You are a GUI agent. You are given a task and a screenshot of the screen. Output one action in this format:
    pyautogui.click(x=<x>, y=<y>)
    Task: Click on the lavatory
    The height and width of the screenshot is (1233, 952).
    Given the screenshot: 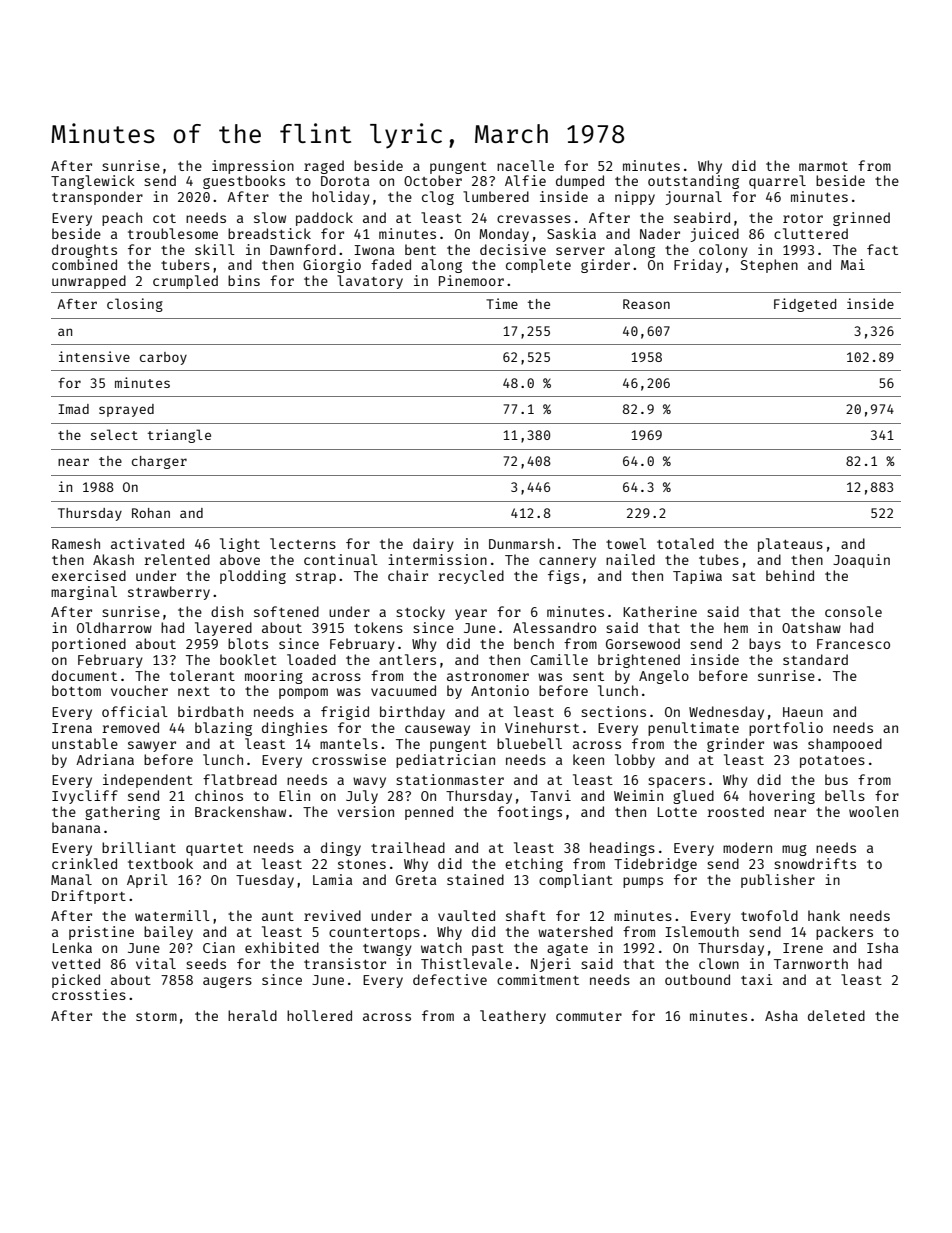 What is the action you would take?
    pyautogui.click(x=370, y=282)
